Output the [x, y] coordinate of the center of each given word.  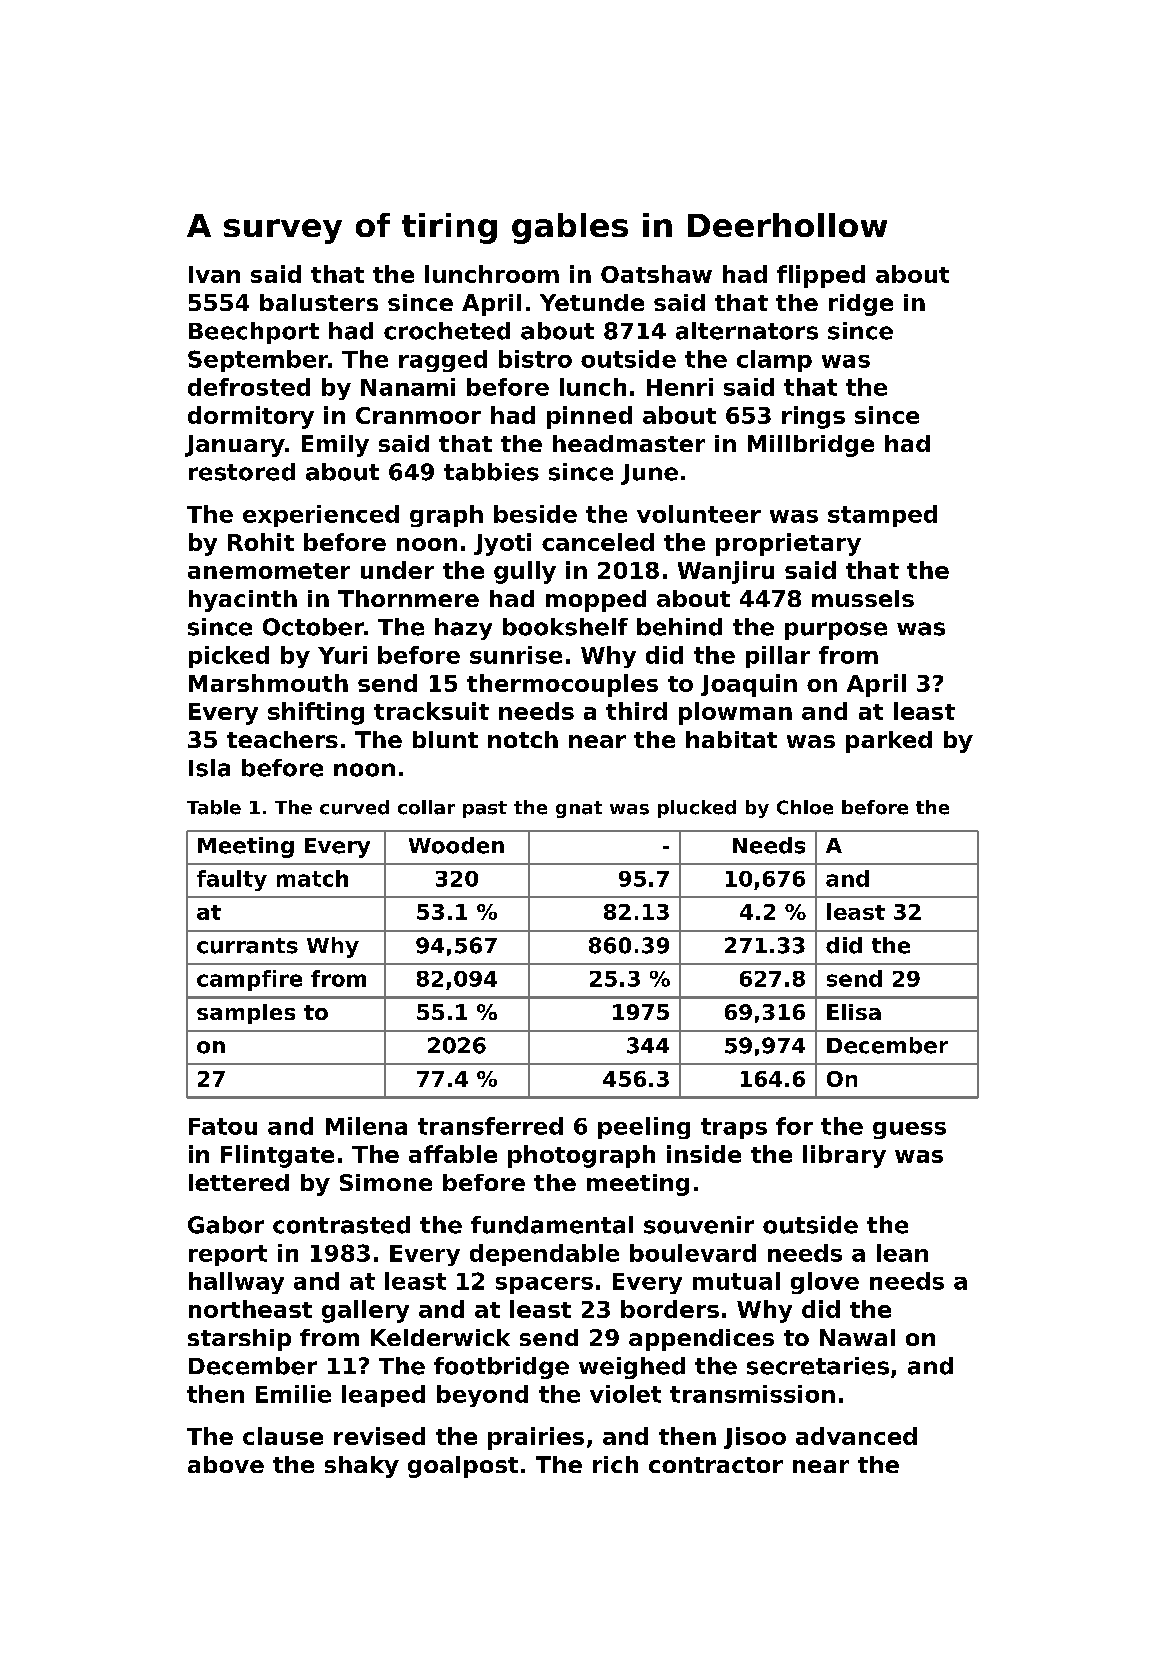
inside [704, 1154]
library [844, 1156]
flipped [821, 276]
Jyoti [502, 544]
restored [242, 472]
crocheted [447, 331]
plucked [697, 809]
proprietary [788, 544]
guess [909, 1130]
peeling [644, 1128]
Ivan [214, 274]
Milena [366, 1126]
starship [239, 1340]
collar [426, 807]
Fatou [223, 1126]
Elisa [854, 1012]
